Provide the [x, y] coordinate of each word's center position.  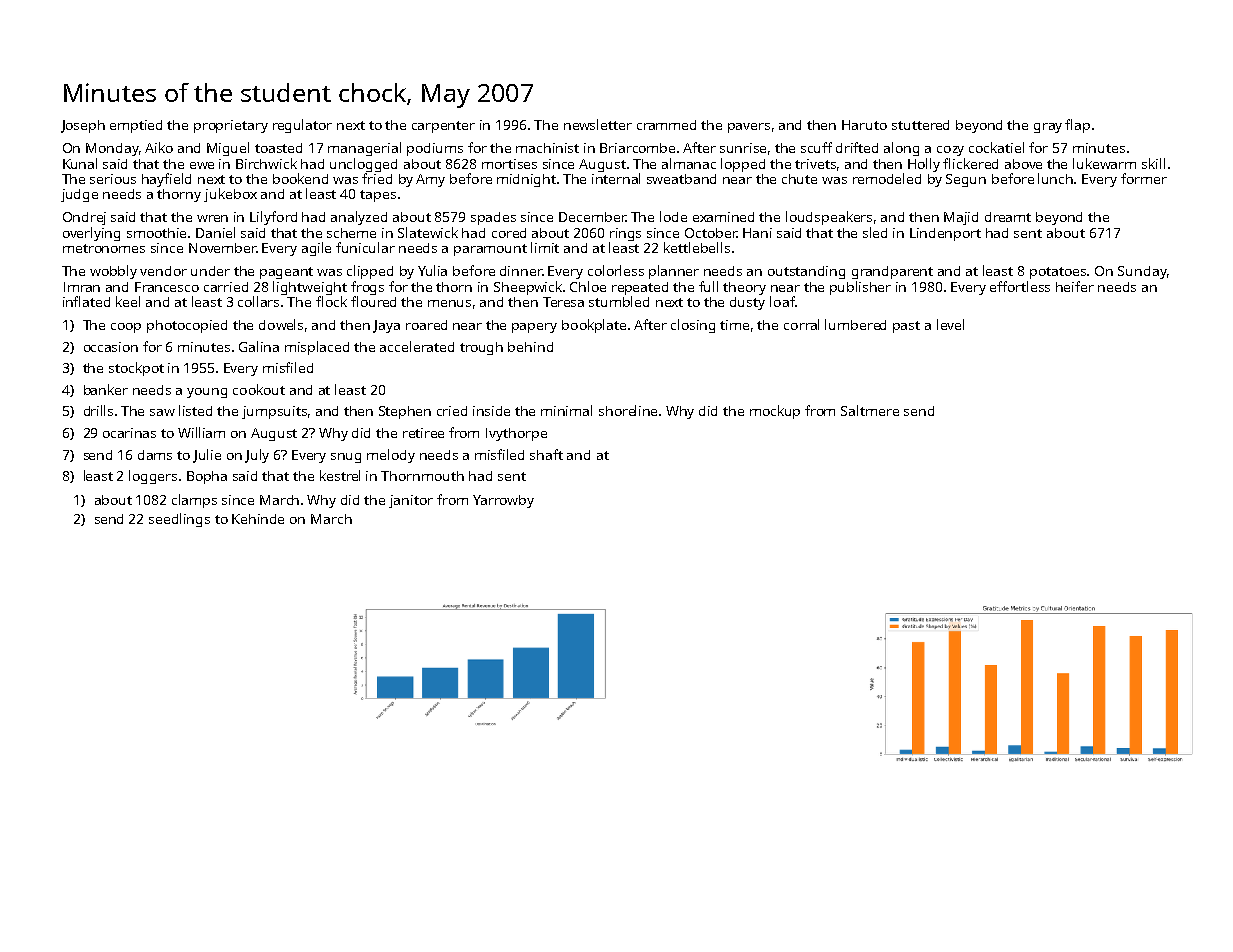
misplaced [317, 348]
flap [1077, 126]
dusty [747, 303]
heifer [1075, 286]
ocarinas [129, 433]
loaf [782, 301]
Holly [924, 165]
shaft [546, 454]
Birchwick [266, 163]
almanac [689, 163]
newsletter [598, 124]
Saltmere [870, 410]
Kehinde [258, 519]
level [950, 324]
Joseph [83, 126]
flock [331, 301]
